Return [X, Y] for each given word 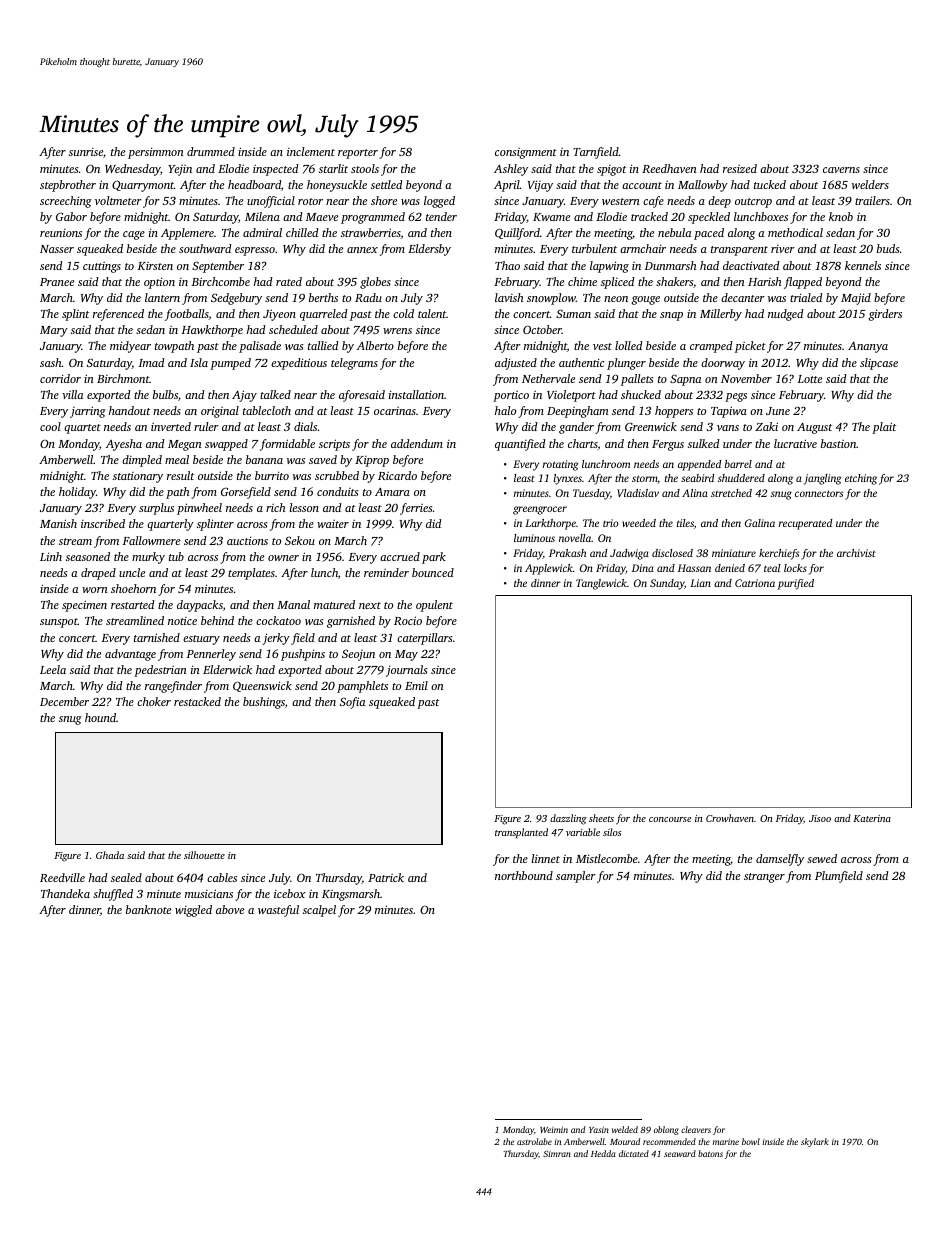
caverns [841, 170]
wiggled [193, 911]
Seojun [358, 655]
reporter [358, 154]
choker [154, 701]
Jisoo [820, 818]
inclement [311, 151]
